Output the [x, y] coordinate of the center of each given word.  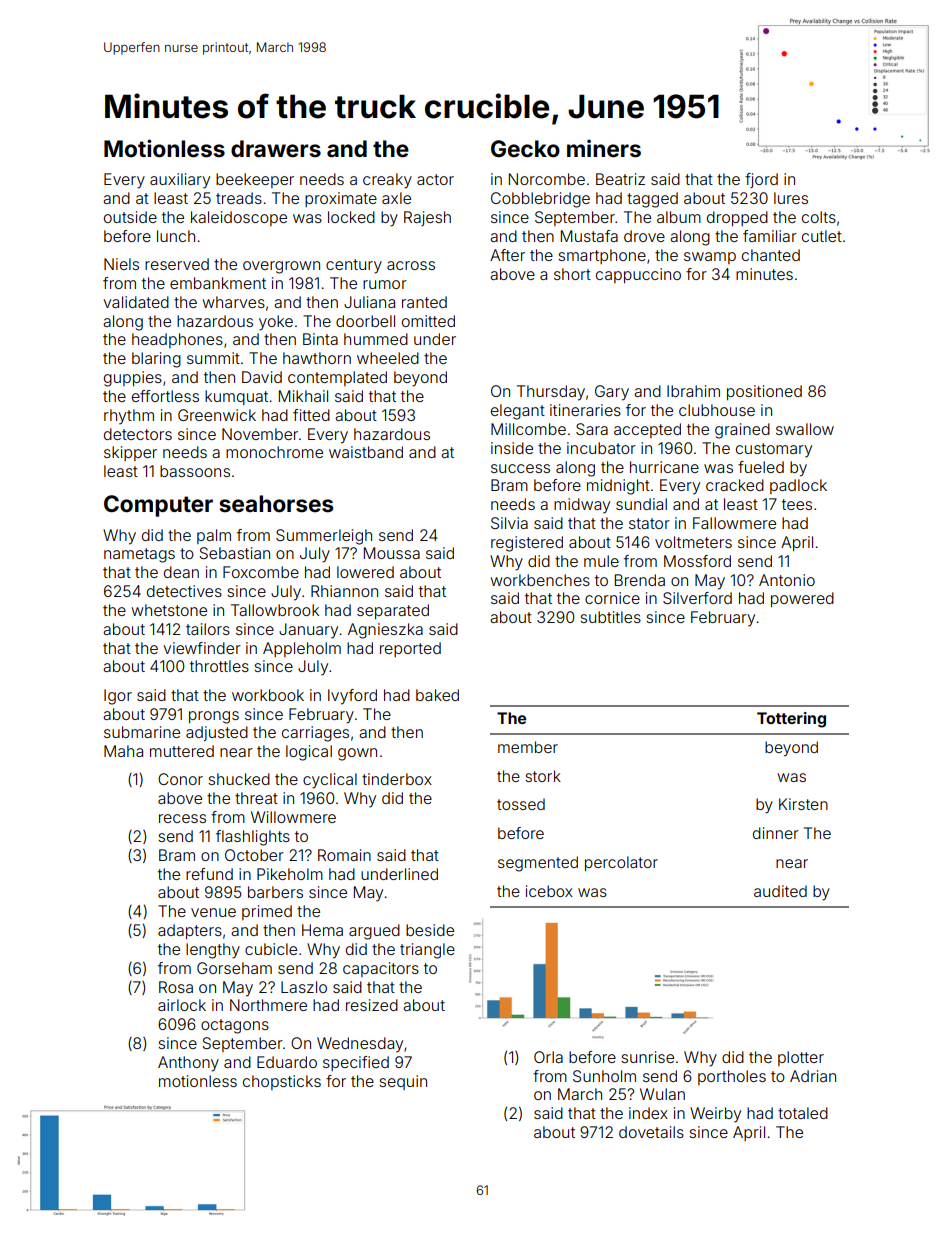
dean [181, 572]
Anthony [188, 1064]
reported [410, 649]
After [507, 255]
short [572, 274]
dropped [737, 218]
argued [374, 932]
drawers [276, 149]
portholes [732, 1077]
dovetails [651, 1132]
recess [182, 818]
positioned [764, 392]
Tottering [791, 720]
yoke [276, 323]
